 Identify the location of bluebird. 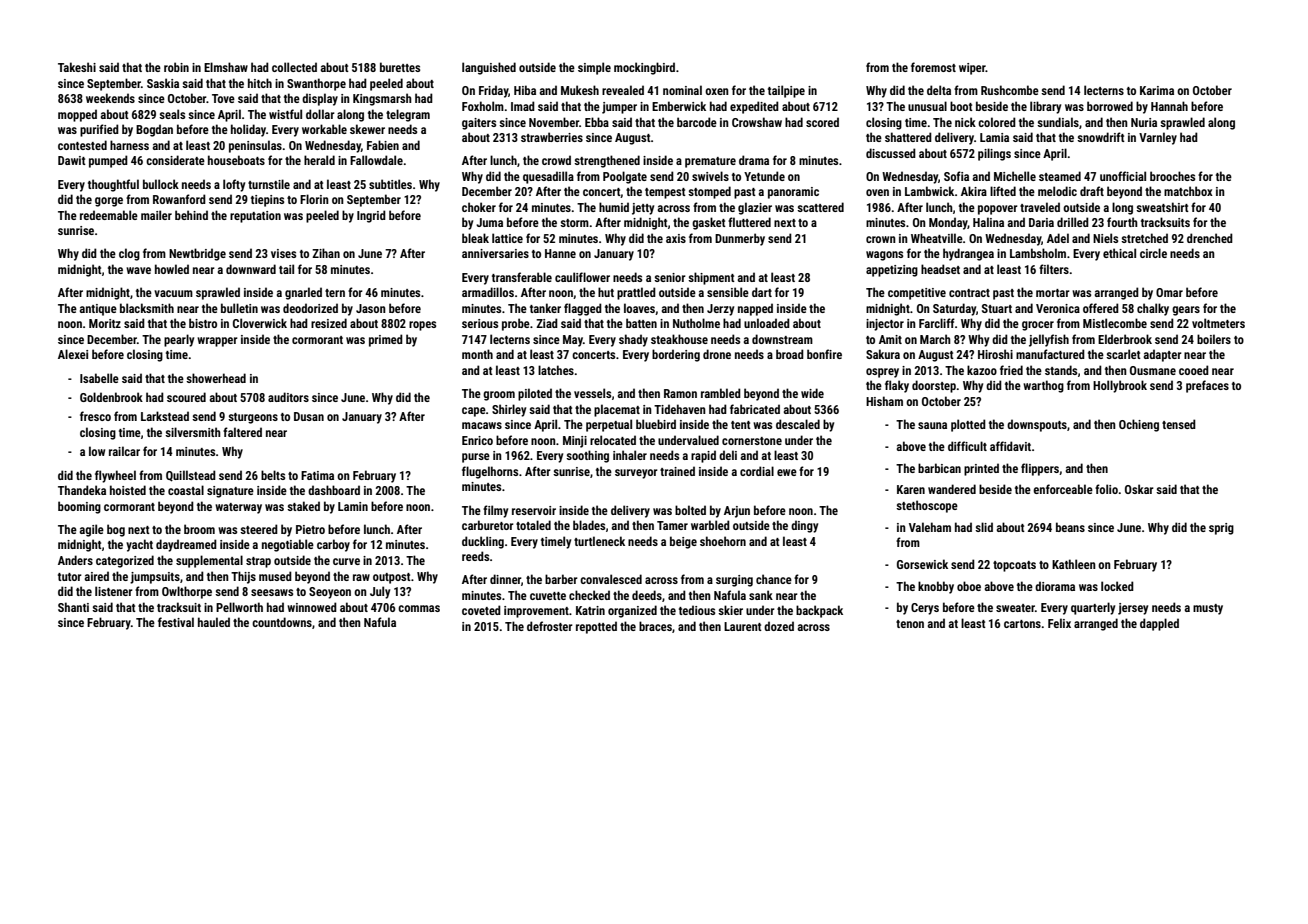
(656, 424).
